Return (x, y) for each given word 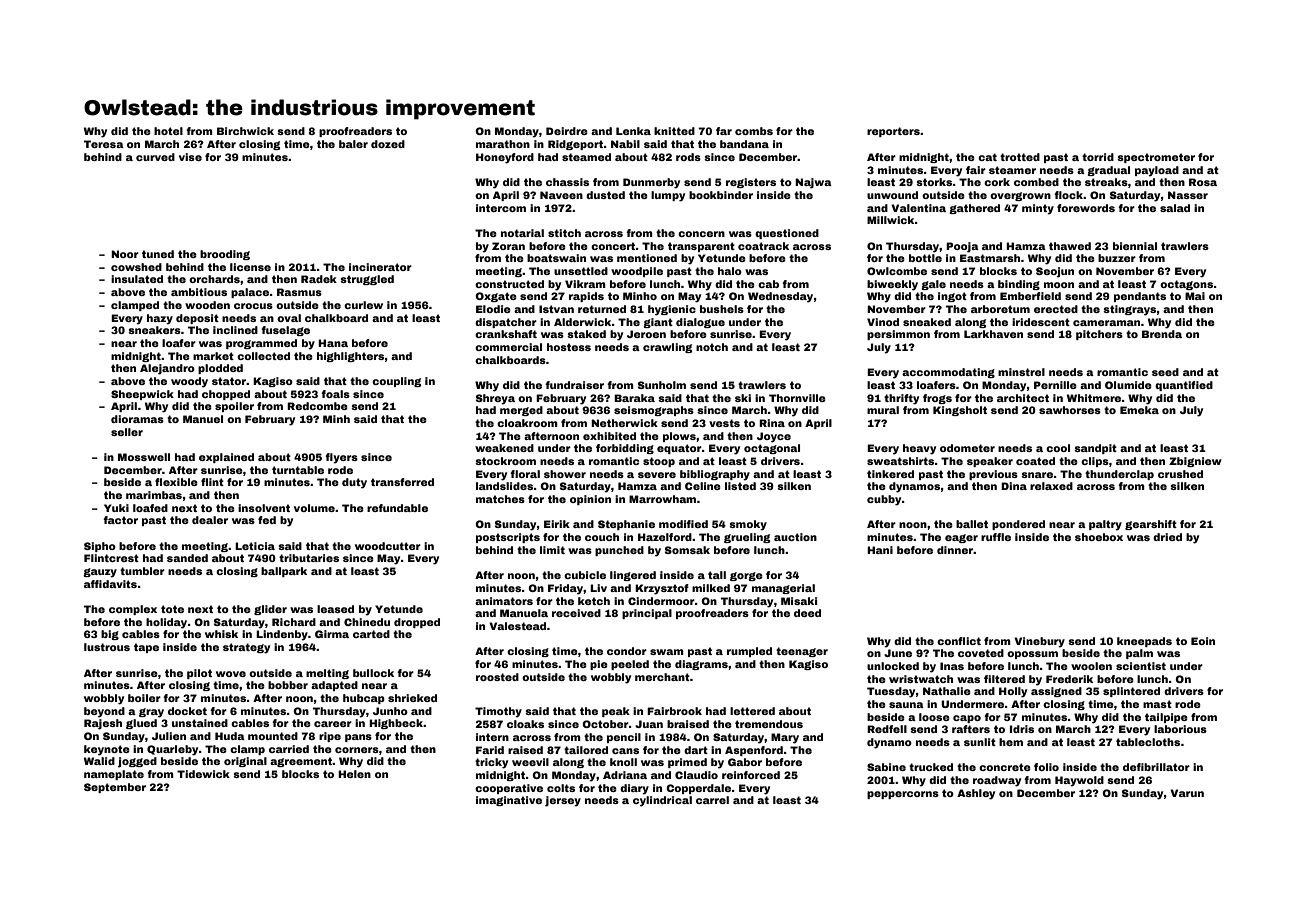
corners (357, 750)
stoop (659, 462)
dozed (388, 144)
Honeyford (505, 158)
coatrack (763, 246)
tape (146, 648)
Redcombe (317, 406)
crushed (1180, 474)
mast (1157, 704)
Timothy (498, 712)
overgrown (1020, 196)
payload (1157, 171)
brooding (225, 255)
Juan (649, 724)
